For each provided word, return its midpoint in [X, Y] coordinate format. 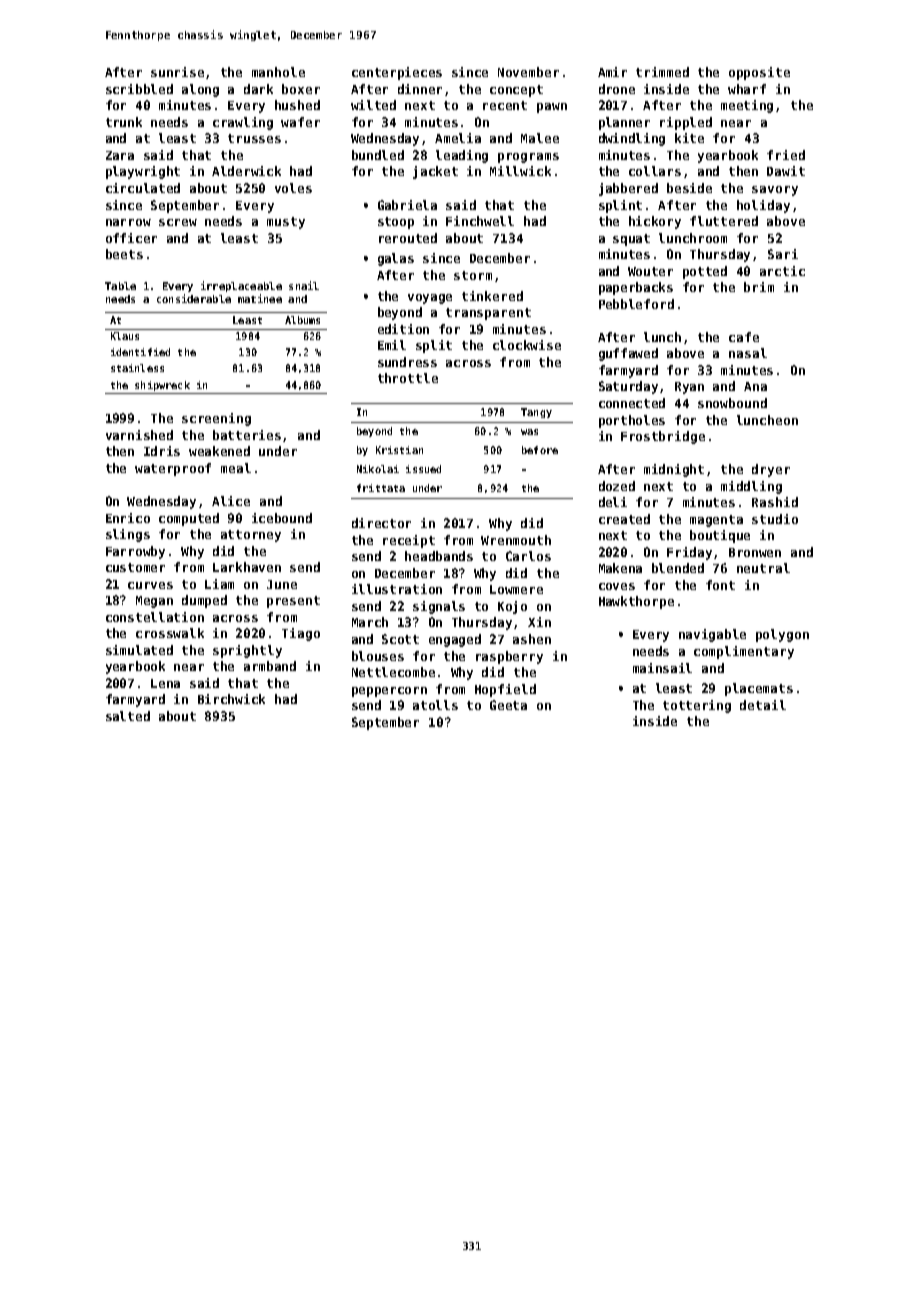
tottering [697, 706]
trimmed [662, 72]
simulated [139, 650]
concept [516, 91]
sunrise [177, 72]
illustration [397, 589]
